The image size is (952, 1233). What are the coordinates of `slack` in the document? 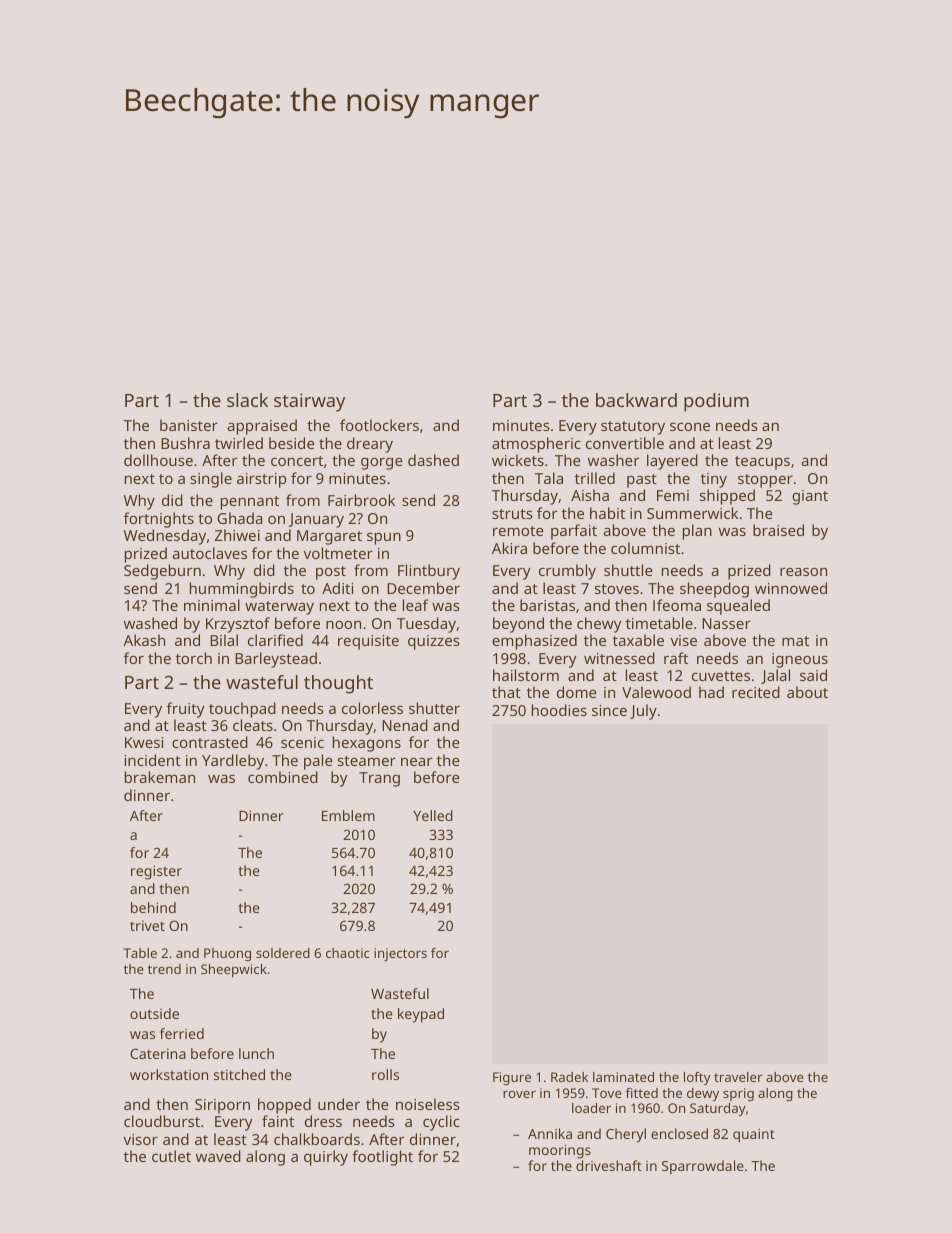 It's located at (247, 400).
